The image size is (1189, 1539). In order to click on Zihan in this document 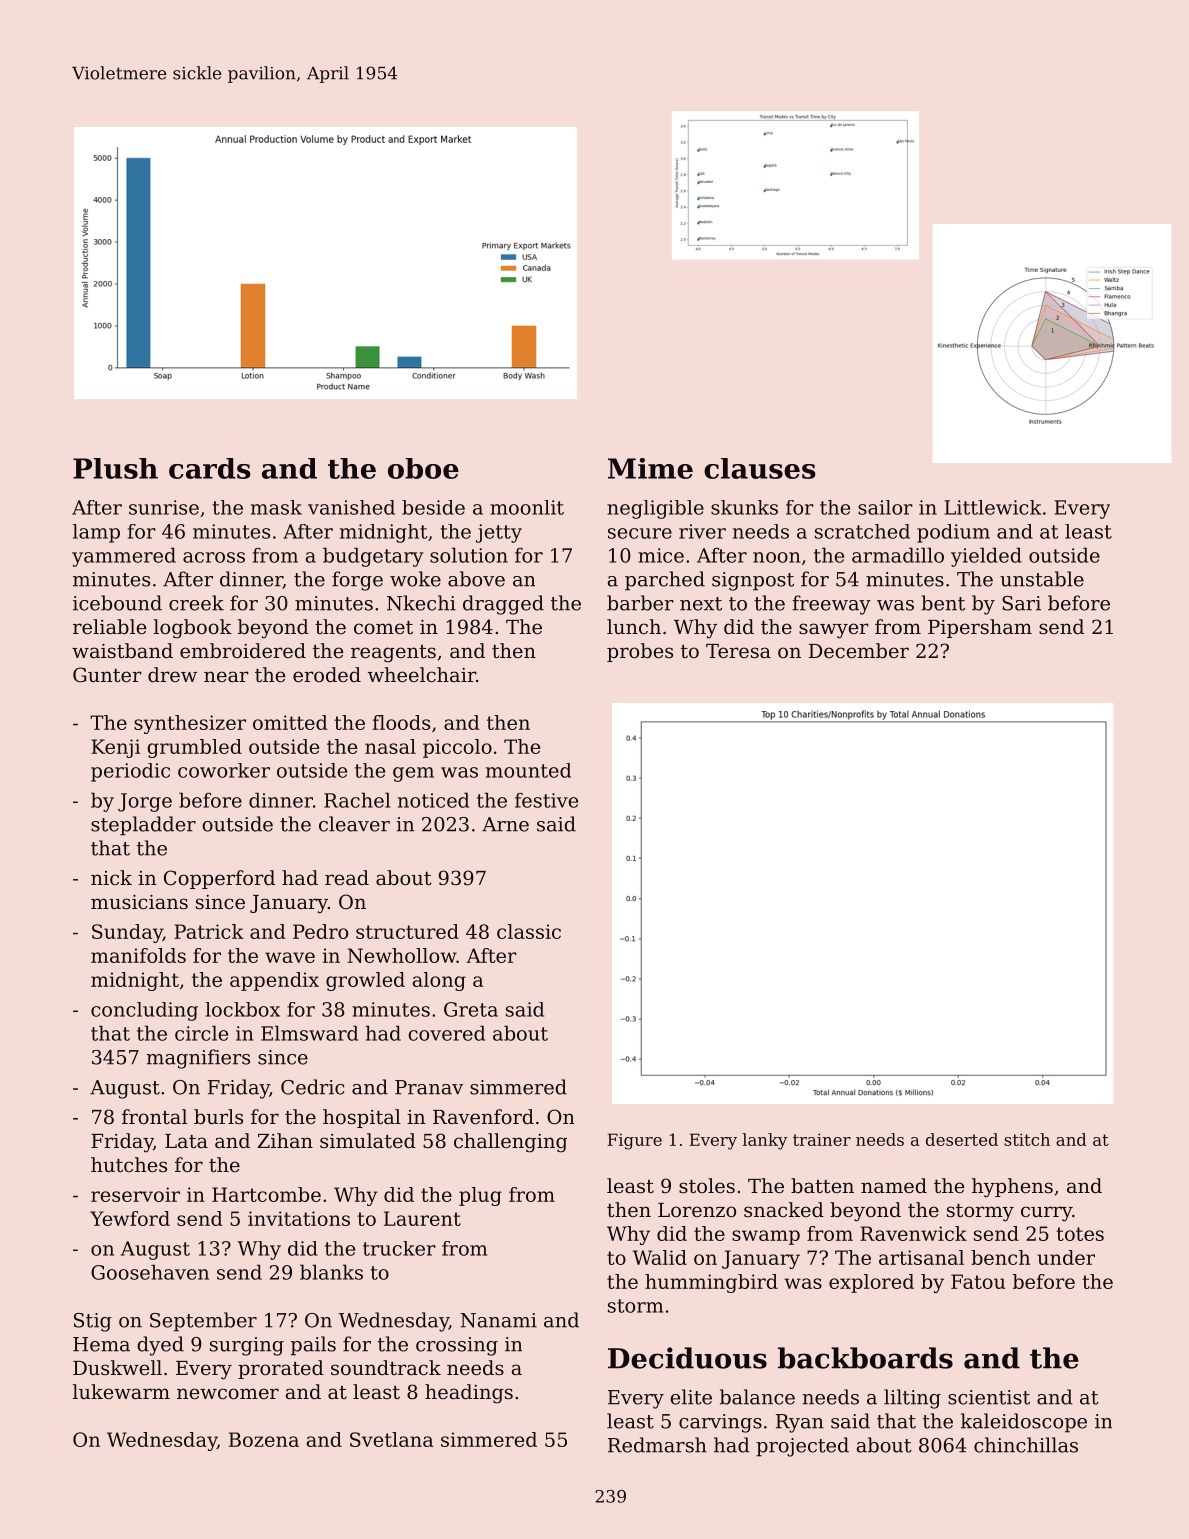, I will do `click(285, 1140)`.
